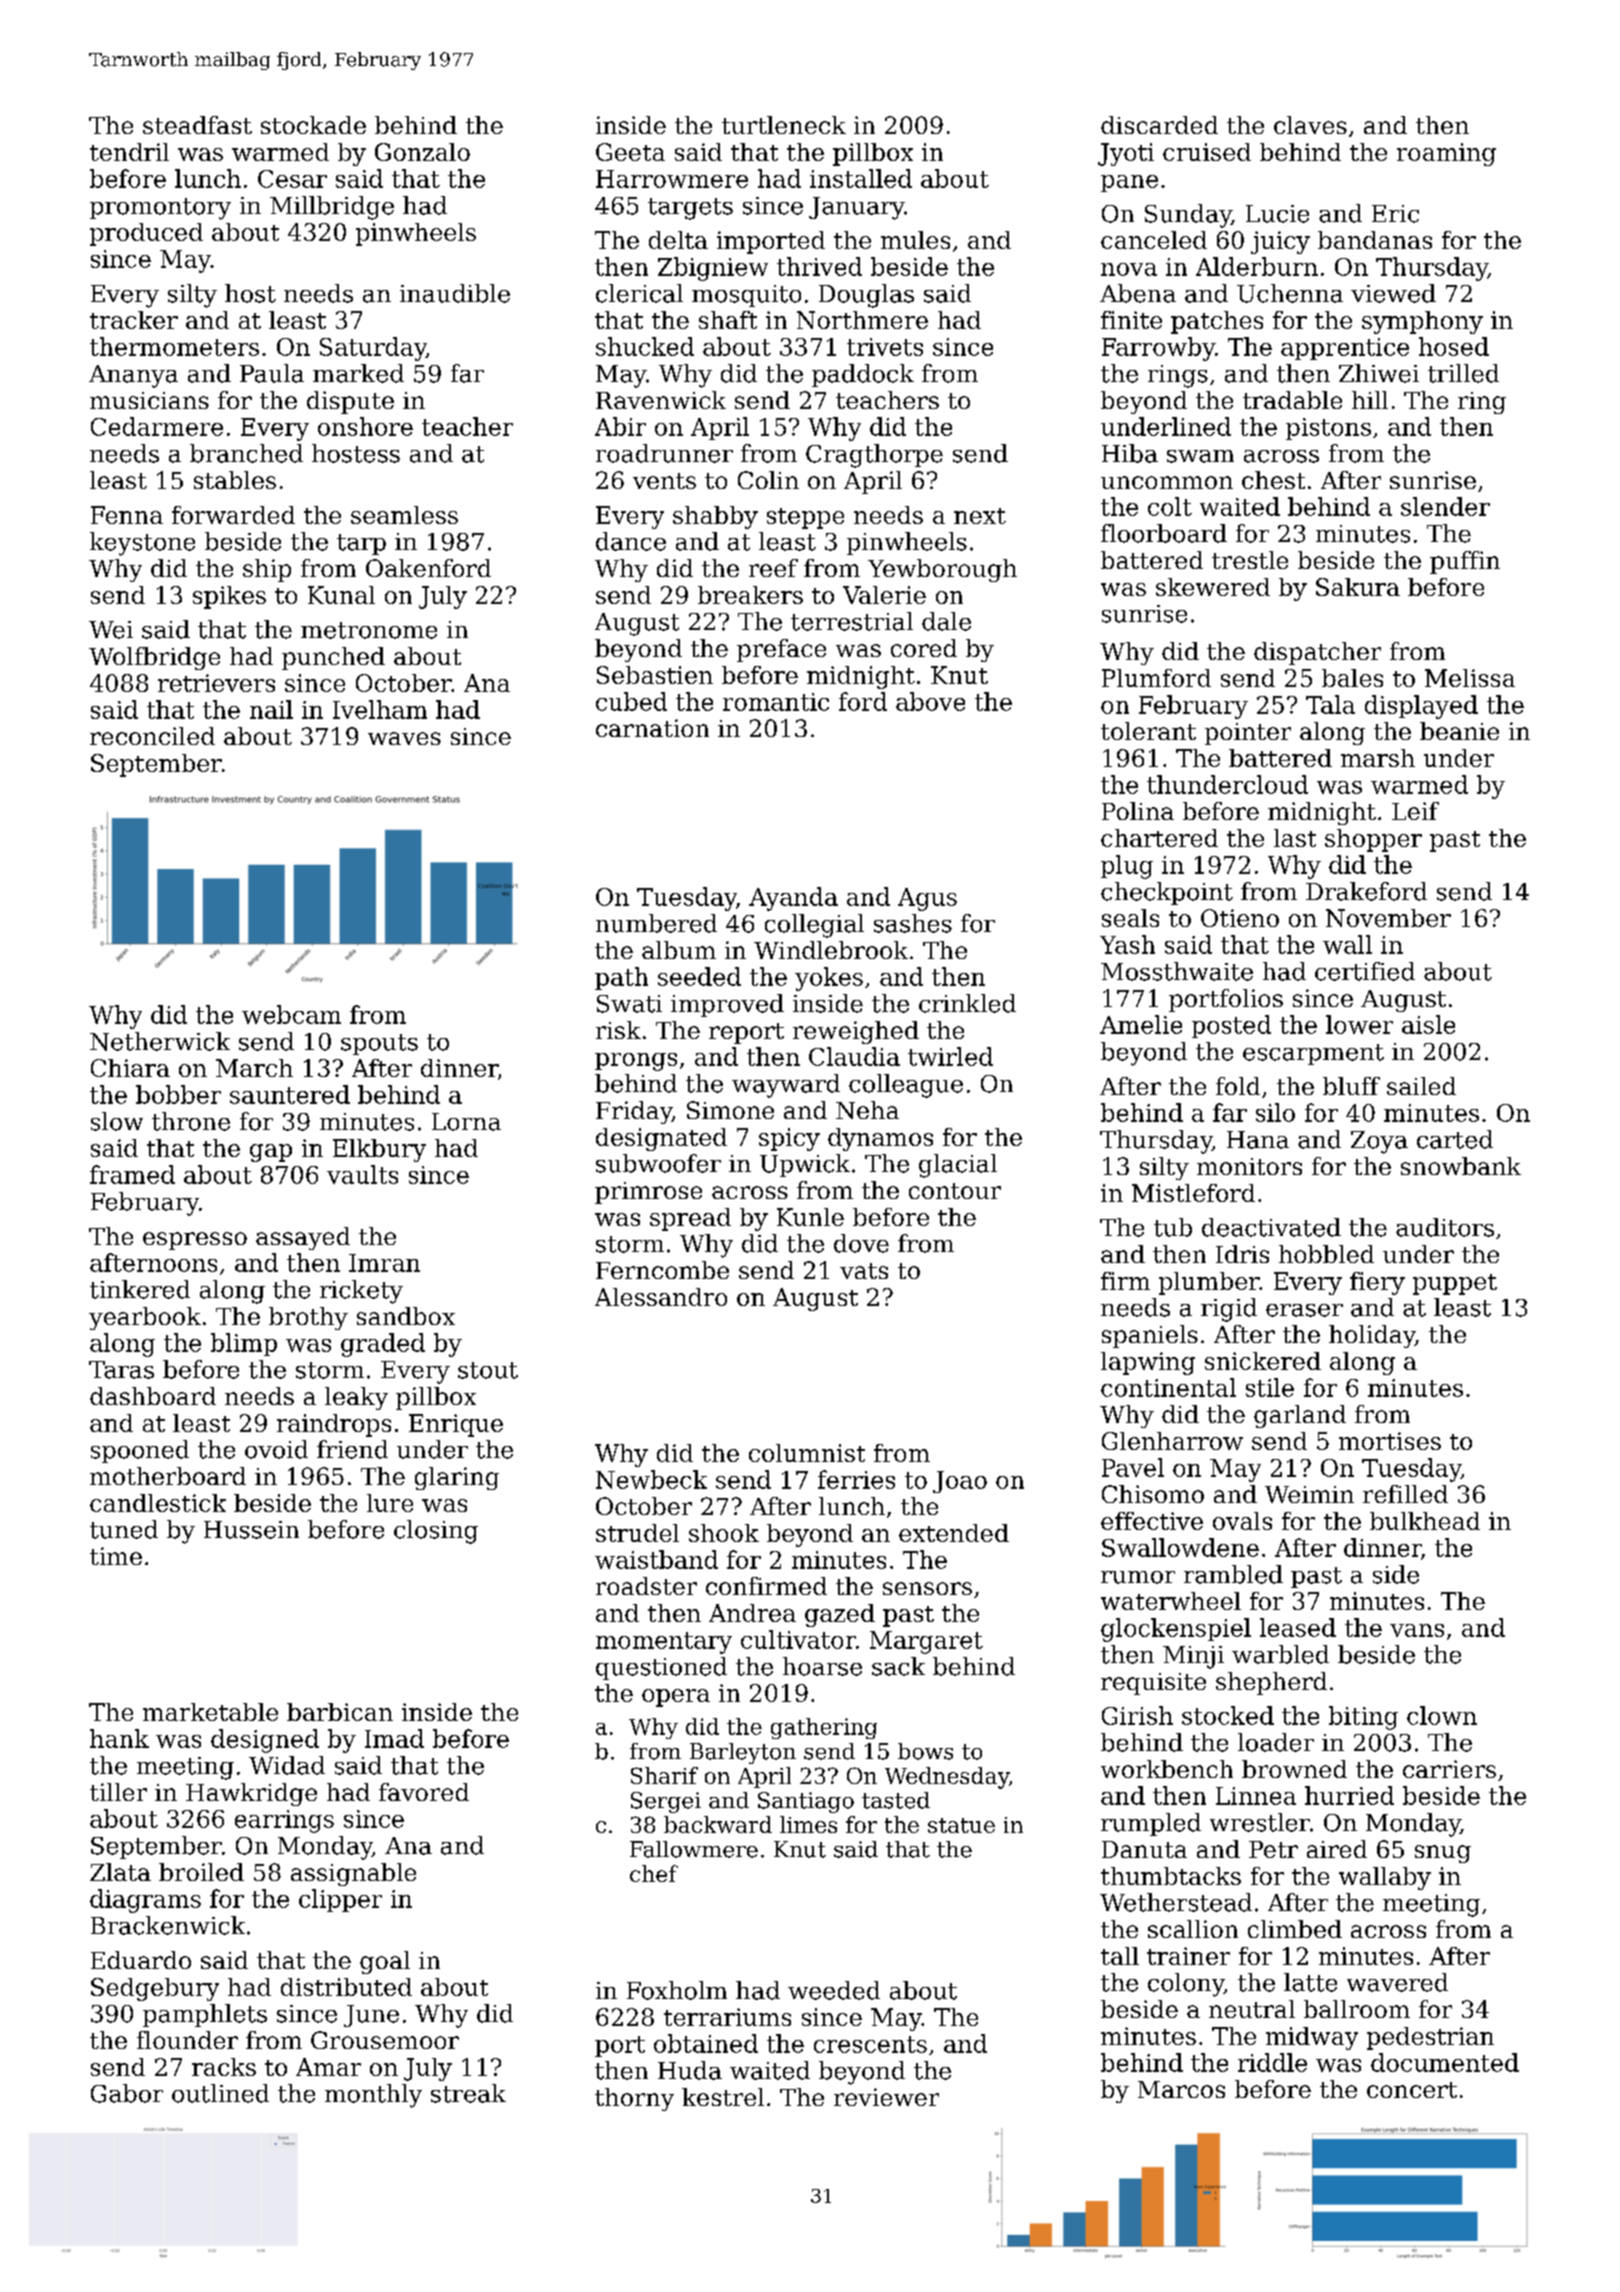  I want to click on Melissa, so click(1470, 678).
